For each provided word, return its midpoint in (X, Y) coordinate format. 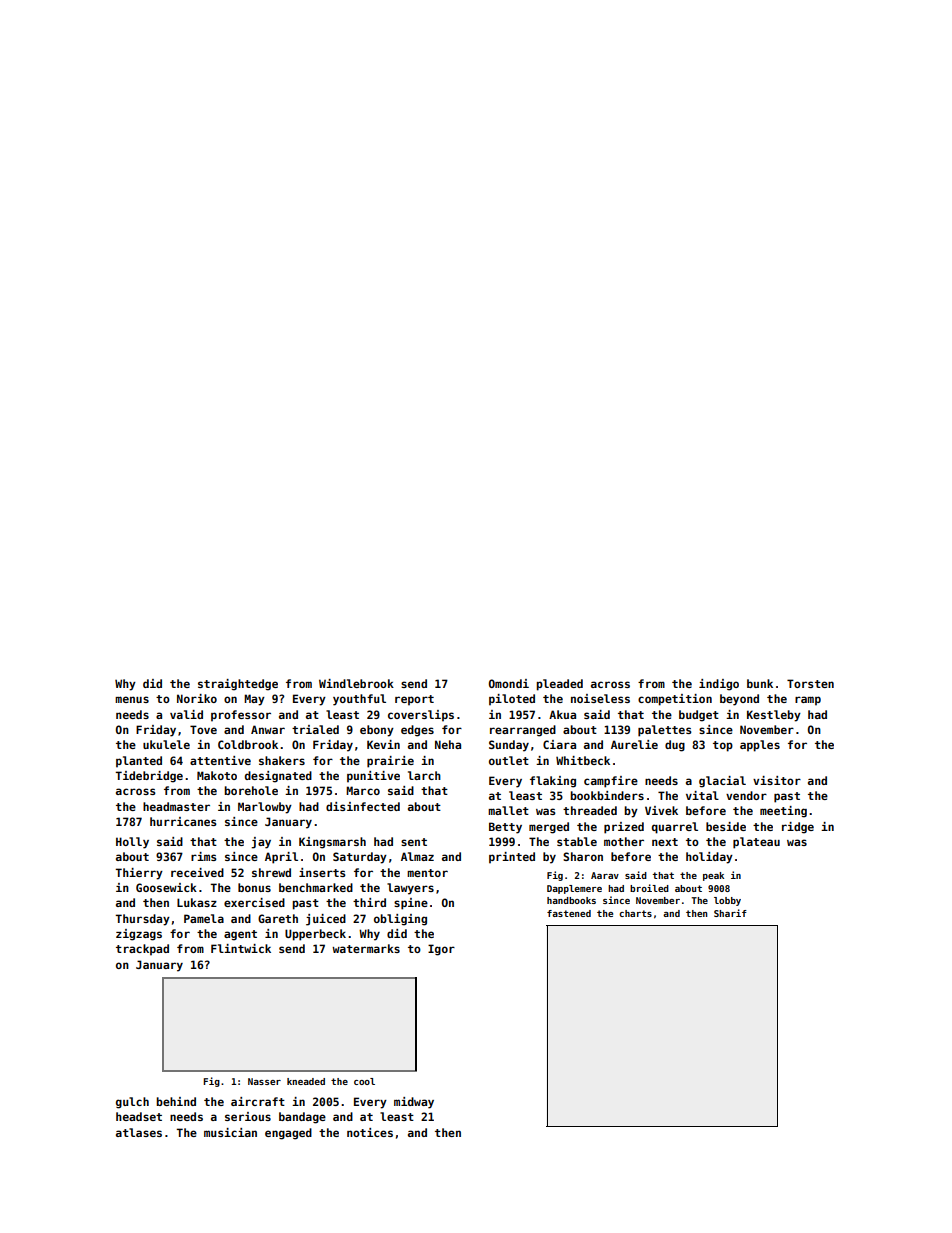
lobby (727, 901)
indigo (719, 685)
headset (139, 1116)
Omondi (509, 683)
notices (370, 1132)
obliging (400, 920)
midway (414, 1103)
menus (132, 699)
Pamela (204, 918)
